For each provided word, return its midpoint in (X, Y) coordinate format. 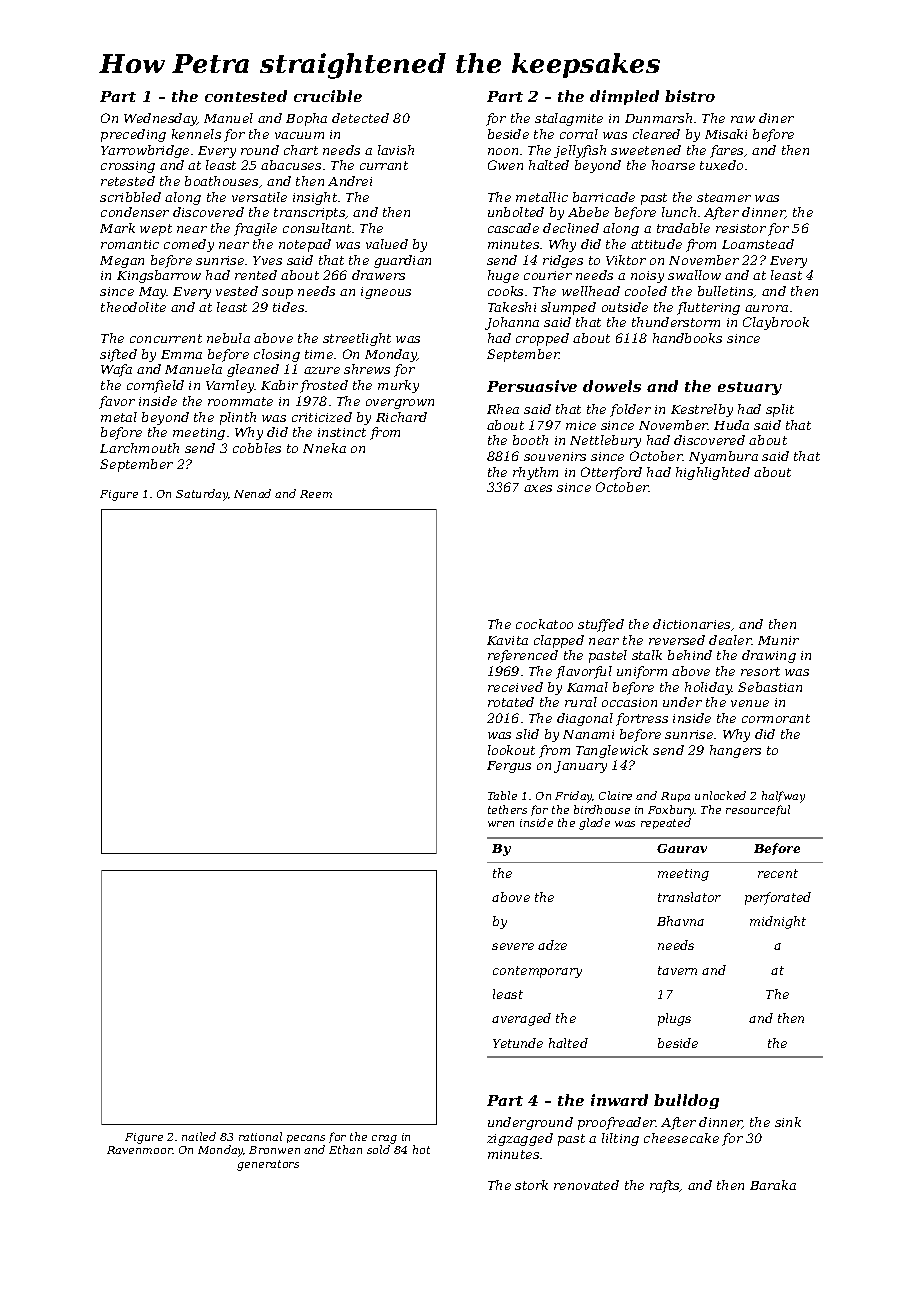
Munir (778, 640)
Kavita (507, 640)
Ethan (345, 1149)
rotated (511, 702)
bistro (690, 96)
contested (246, 96)
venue (750, 703)
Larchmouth (139, 448)
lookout (511, 750)
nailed (199, 1136)
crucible (328, 96)
